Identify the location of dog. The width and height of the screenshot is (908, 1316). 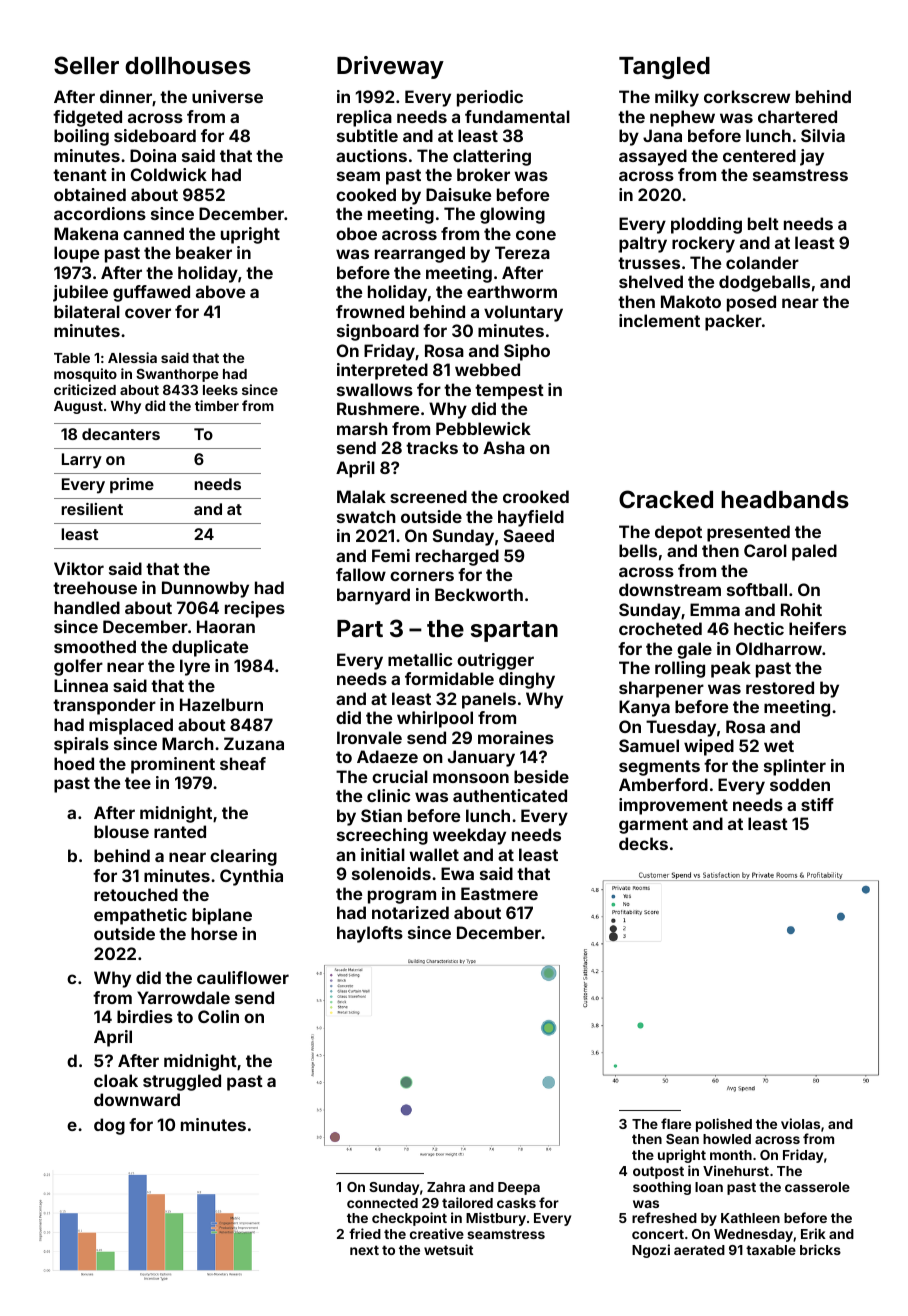
(109, 1126).
